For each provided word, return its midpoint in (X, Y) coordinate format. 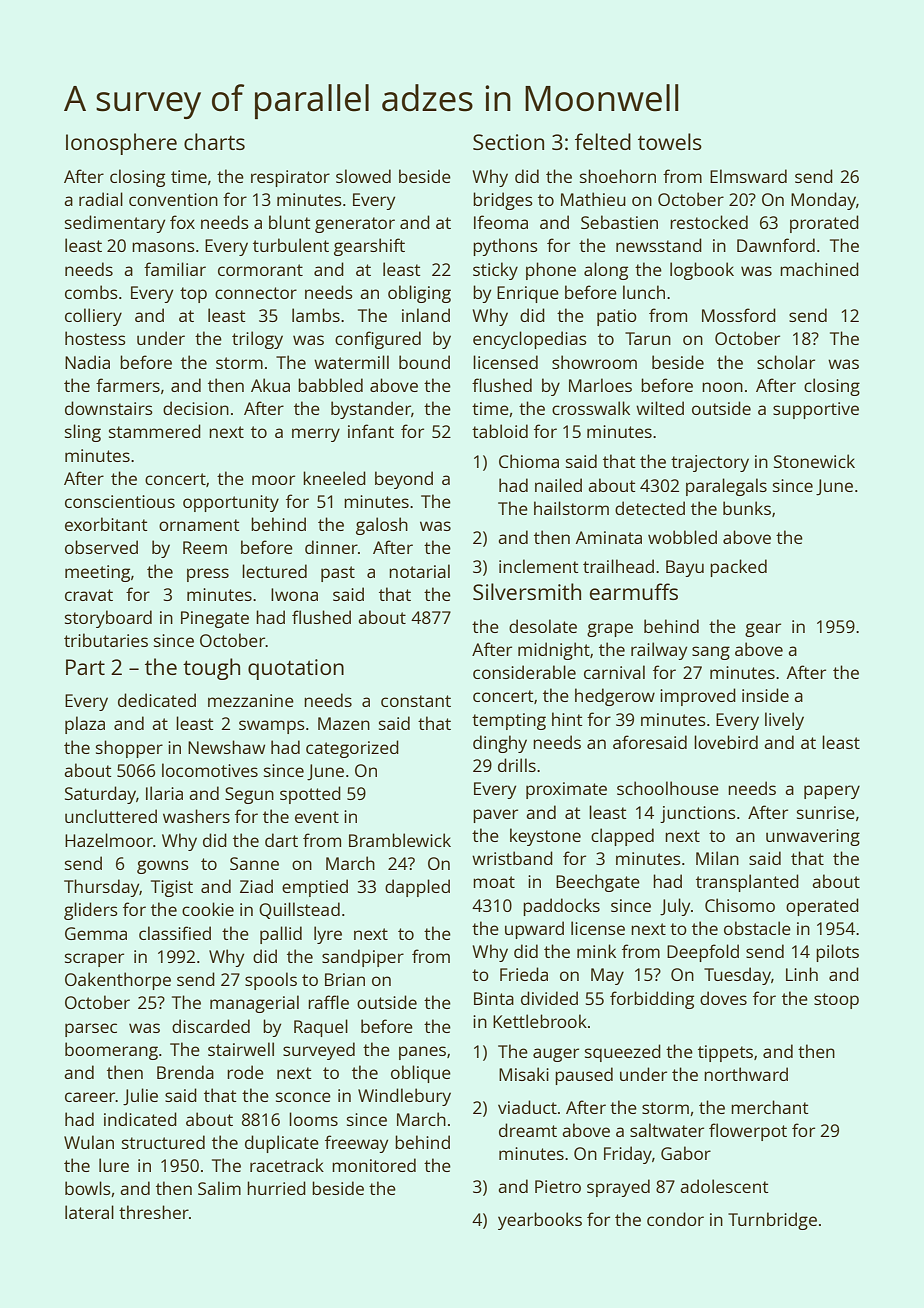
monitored (374, 1165)
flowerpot (748, 1132)
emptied (315, 888)
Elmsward (748, 176)
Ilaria (164, 793)
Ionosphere (121, 144)
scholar (786, 362)
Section (508, 142)
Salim (219, 1188)
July (675, 907)
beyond (404, 480)
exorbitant (106, 524)
